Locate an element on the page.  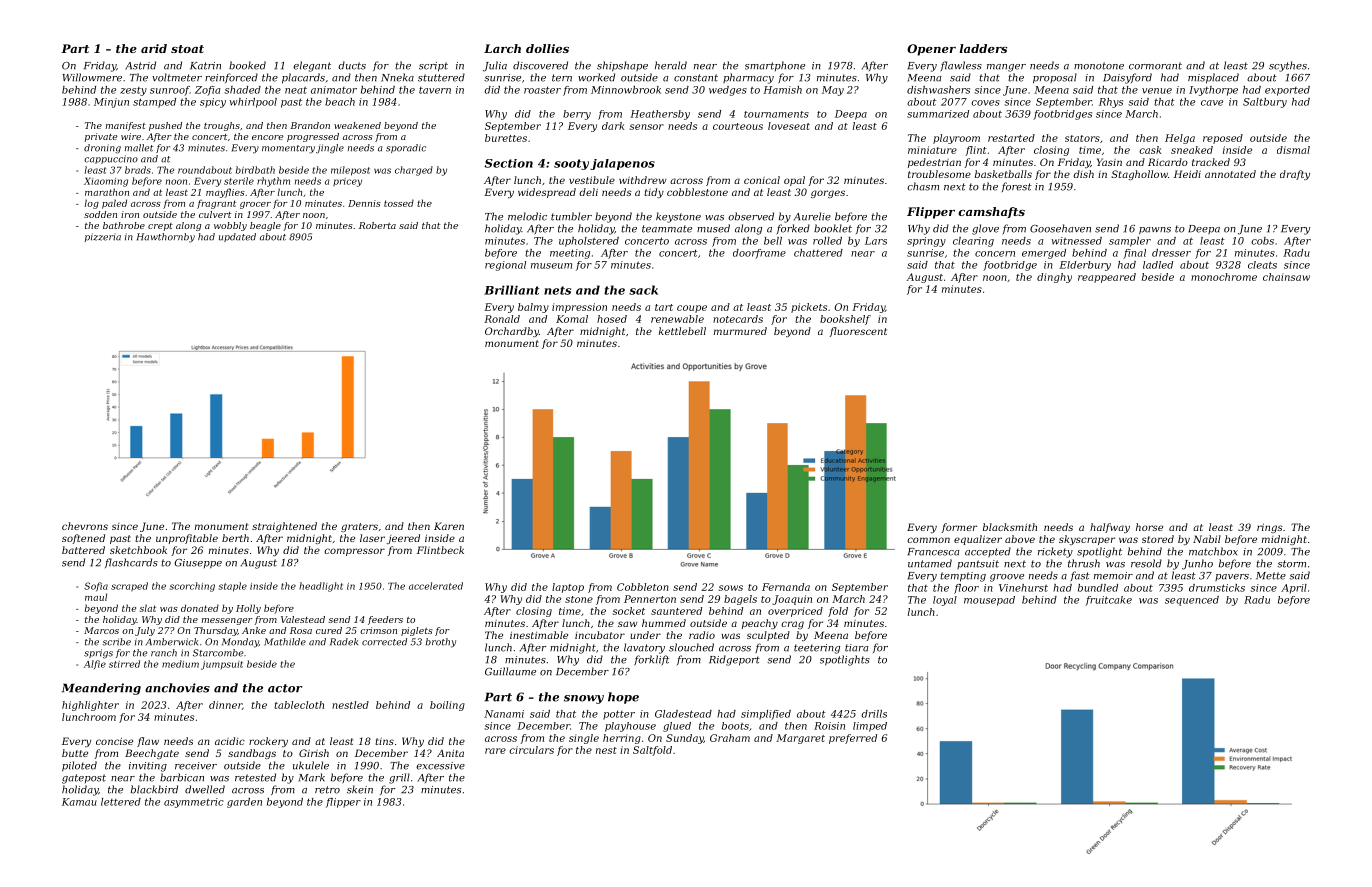
Yasin is located at coordinates (1109, 162).
